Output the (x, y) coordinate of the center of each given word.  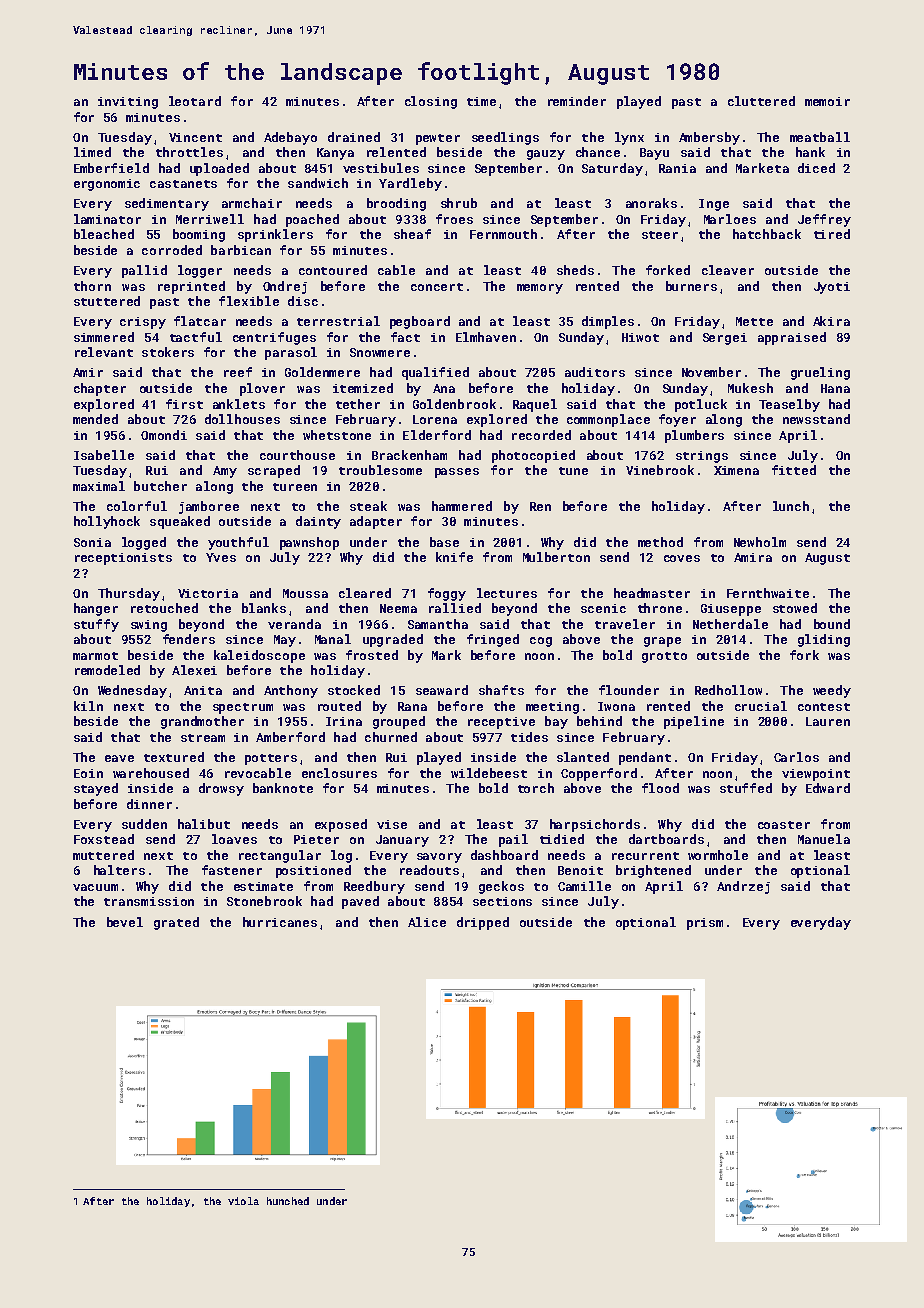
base (444, 542)
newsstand (816, 419)
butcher (160, 486)
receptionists (123, 559)
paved (360, 902)
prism (705, 924)
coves (682, 558)
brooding (396, 204)
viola (243, 1201)
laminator (107, 219)
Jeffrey (824, 220)
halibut (204, 824)
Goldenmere (322, 372)
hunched (288, 1201)
